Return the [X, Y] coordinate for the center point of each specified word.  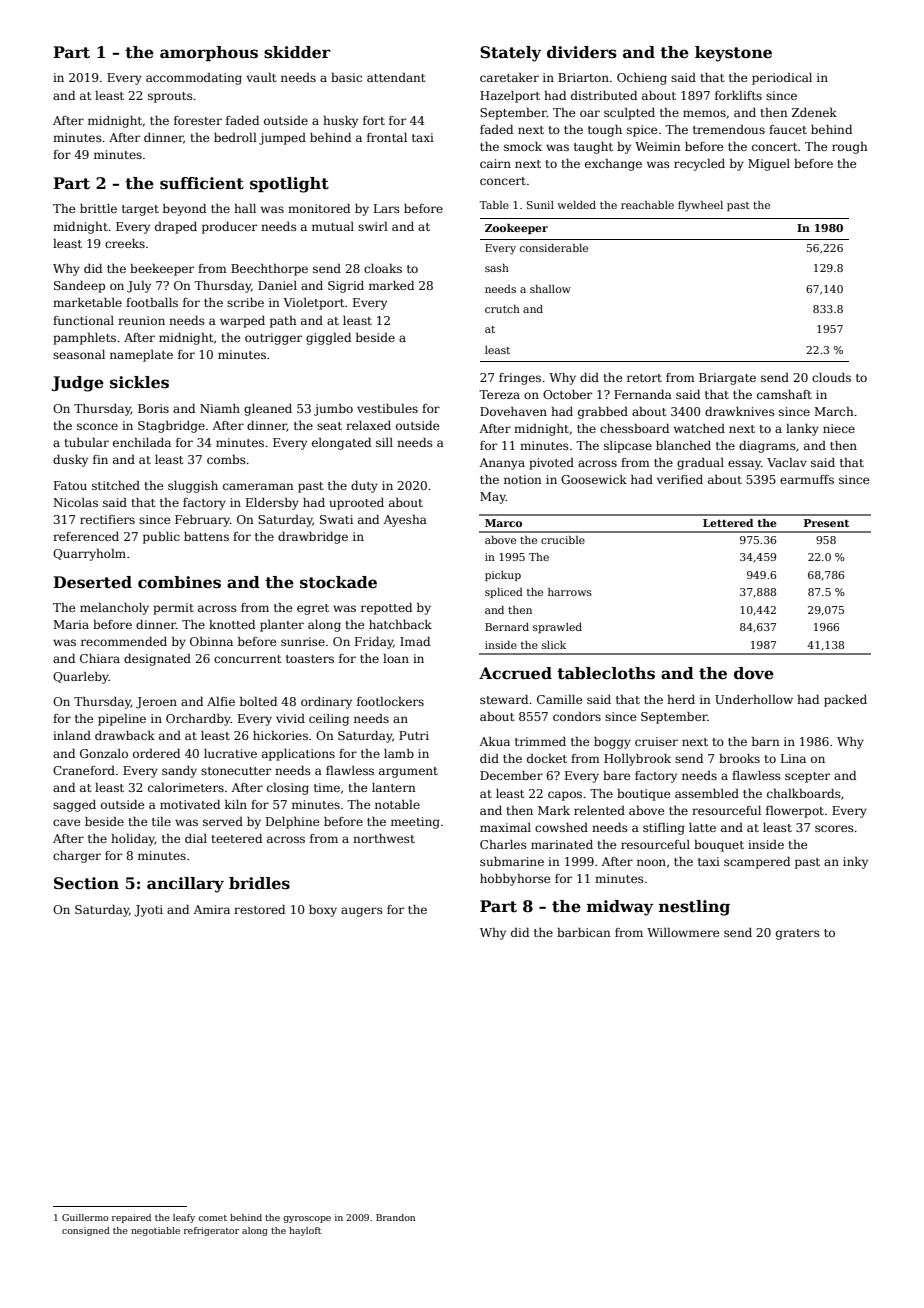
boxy [323, 911]
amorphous [209, 53]
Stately [510, 54]
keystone [733, 54]
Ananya [502, 464]
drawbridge [313, 538]
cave [66, 822]
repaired [131, 1218]
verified [680, 479]
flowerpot [795, 812]
